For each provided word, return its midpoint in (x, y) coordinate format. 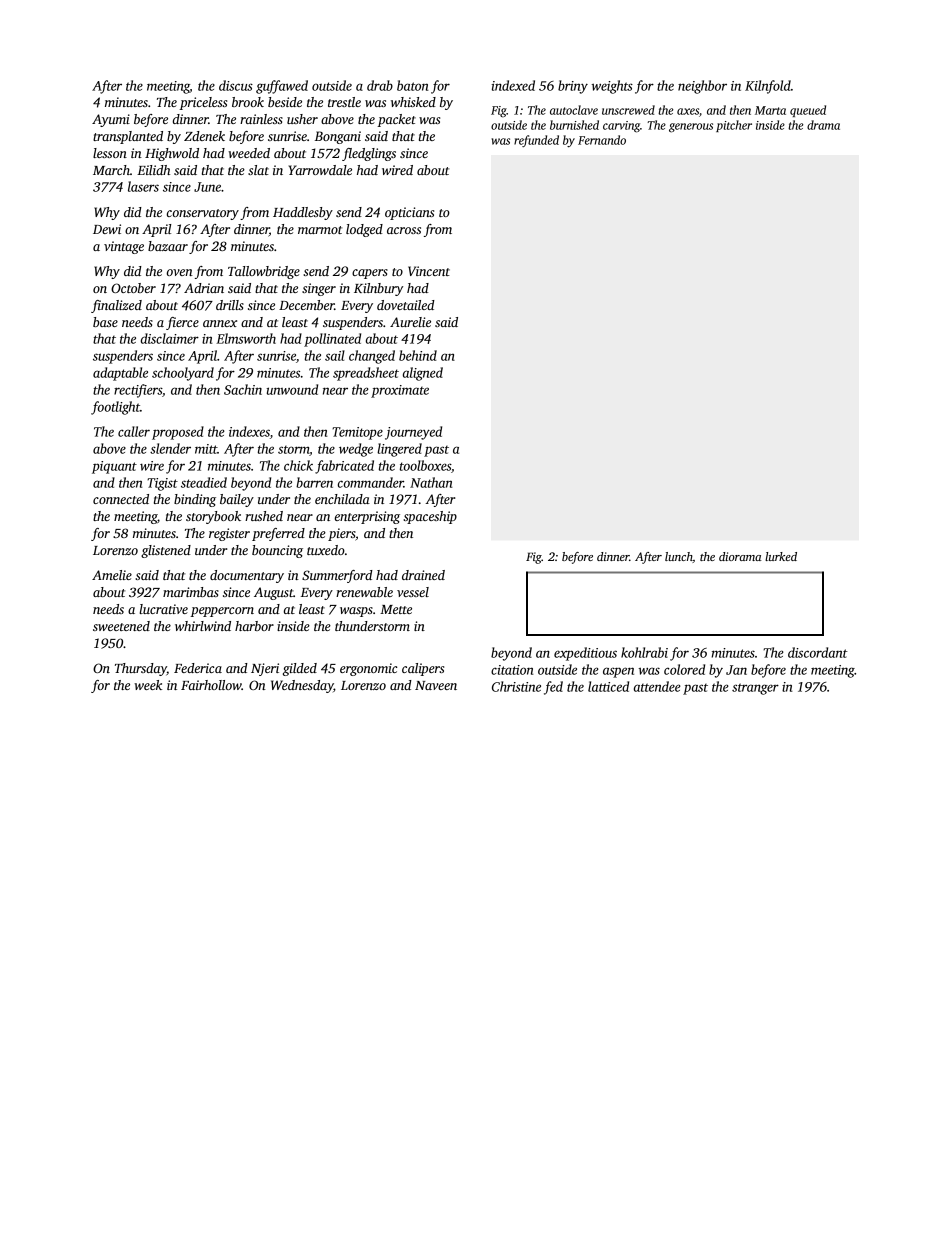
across (404, 230)
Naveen (436, 685)
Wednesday (302, 686)
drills (230, 305)
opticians (409, 213)
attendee (657, 686)
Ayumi (111, 120)
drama (823, 125)
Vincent (429, 271)
